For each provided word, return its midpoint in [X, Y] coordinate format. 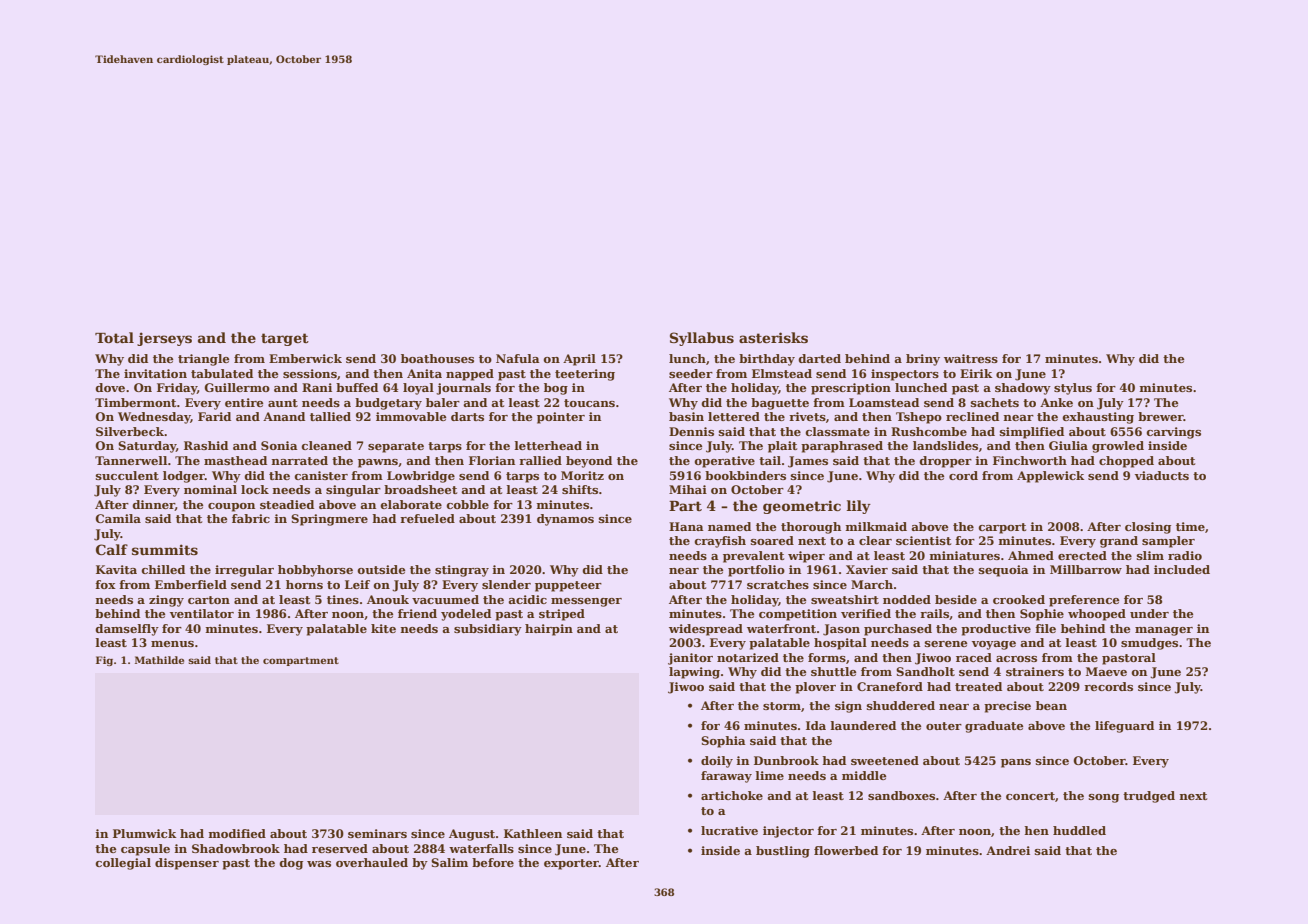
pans [1016, 763]
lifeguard [1124, 727]
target [285, 339]
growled [1118, 447]
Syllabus [702, 339]
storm [782, 706]
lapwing [694, 673]
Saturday [147, 447]
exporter [571, 864]
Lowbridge [421, 477]
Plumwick [145, 833]
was [319, 864]
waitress [971, 358]
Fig [104, 661]
